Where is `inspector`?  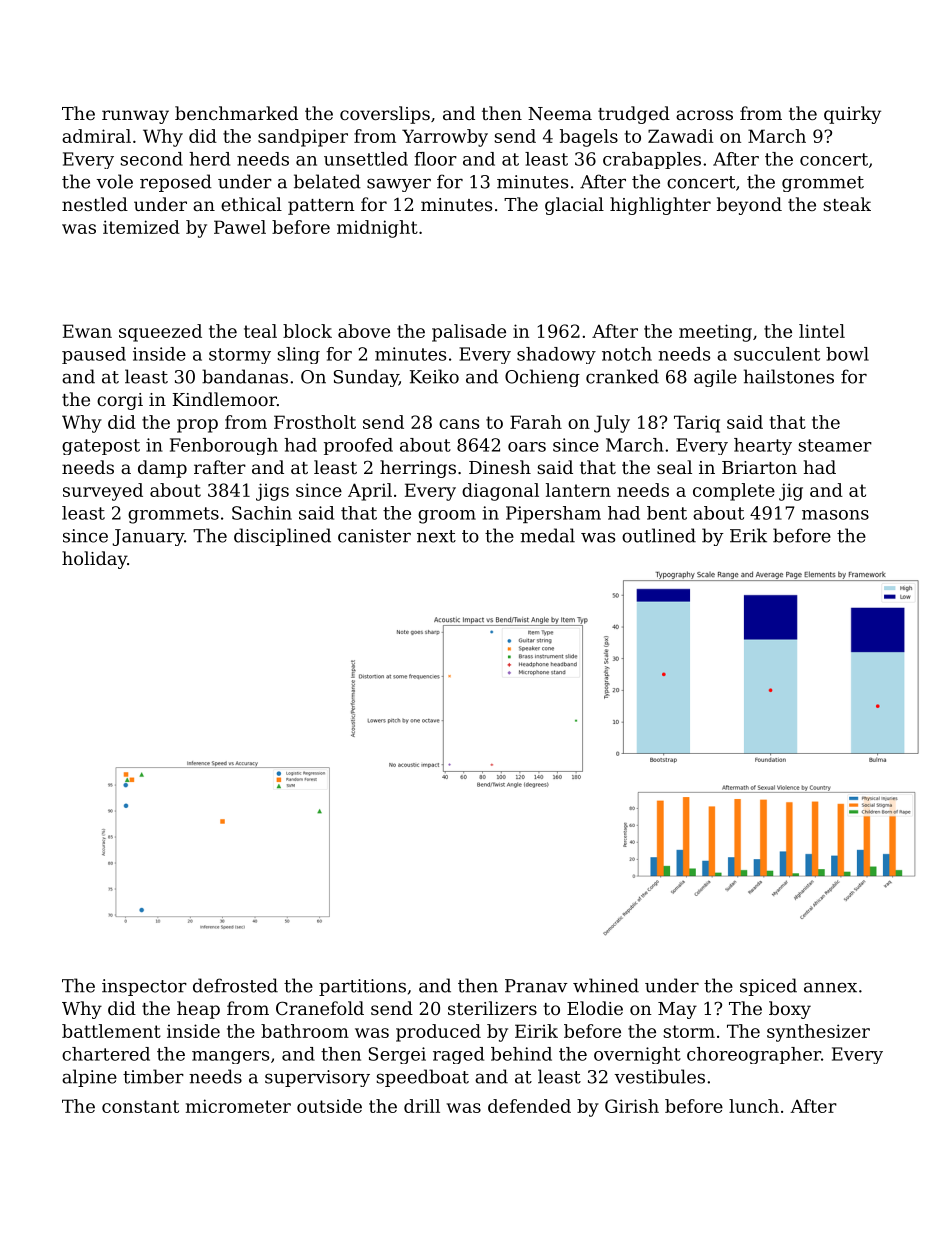
inspector is located at coordinates (144, 987).
